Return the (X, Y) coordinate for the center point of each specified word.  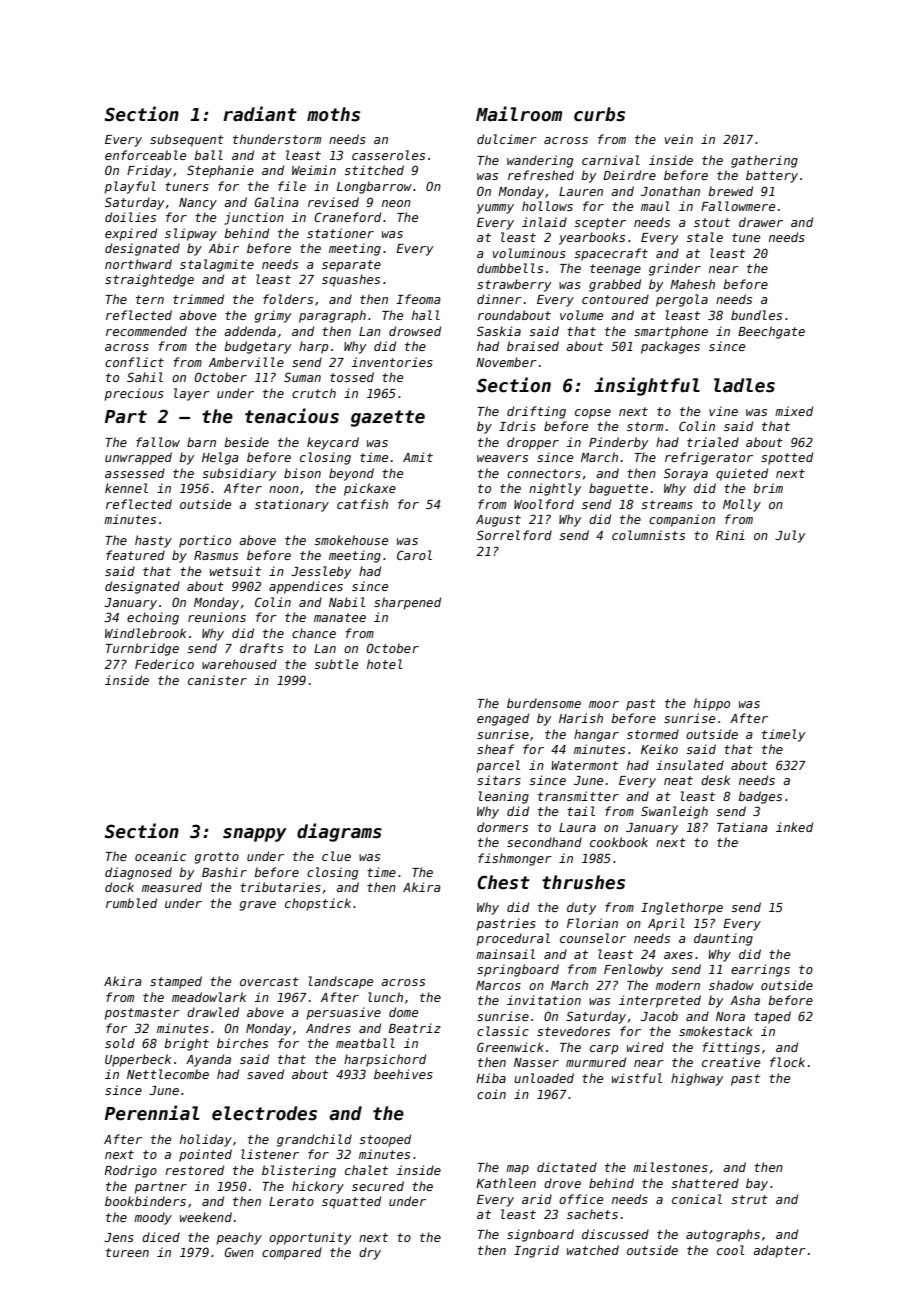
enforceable (145, 155)
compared (292, 1253)
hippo (712, 704)
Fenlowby (633, 970)
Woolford (544, 504)
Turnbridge (142, 649)
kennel (126, 488)
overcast (269, 981)
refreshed (541, 175)
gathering (764, 161)
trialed (713, 442)
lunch (385, 997)
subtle (336, 664)
